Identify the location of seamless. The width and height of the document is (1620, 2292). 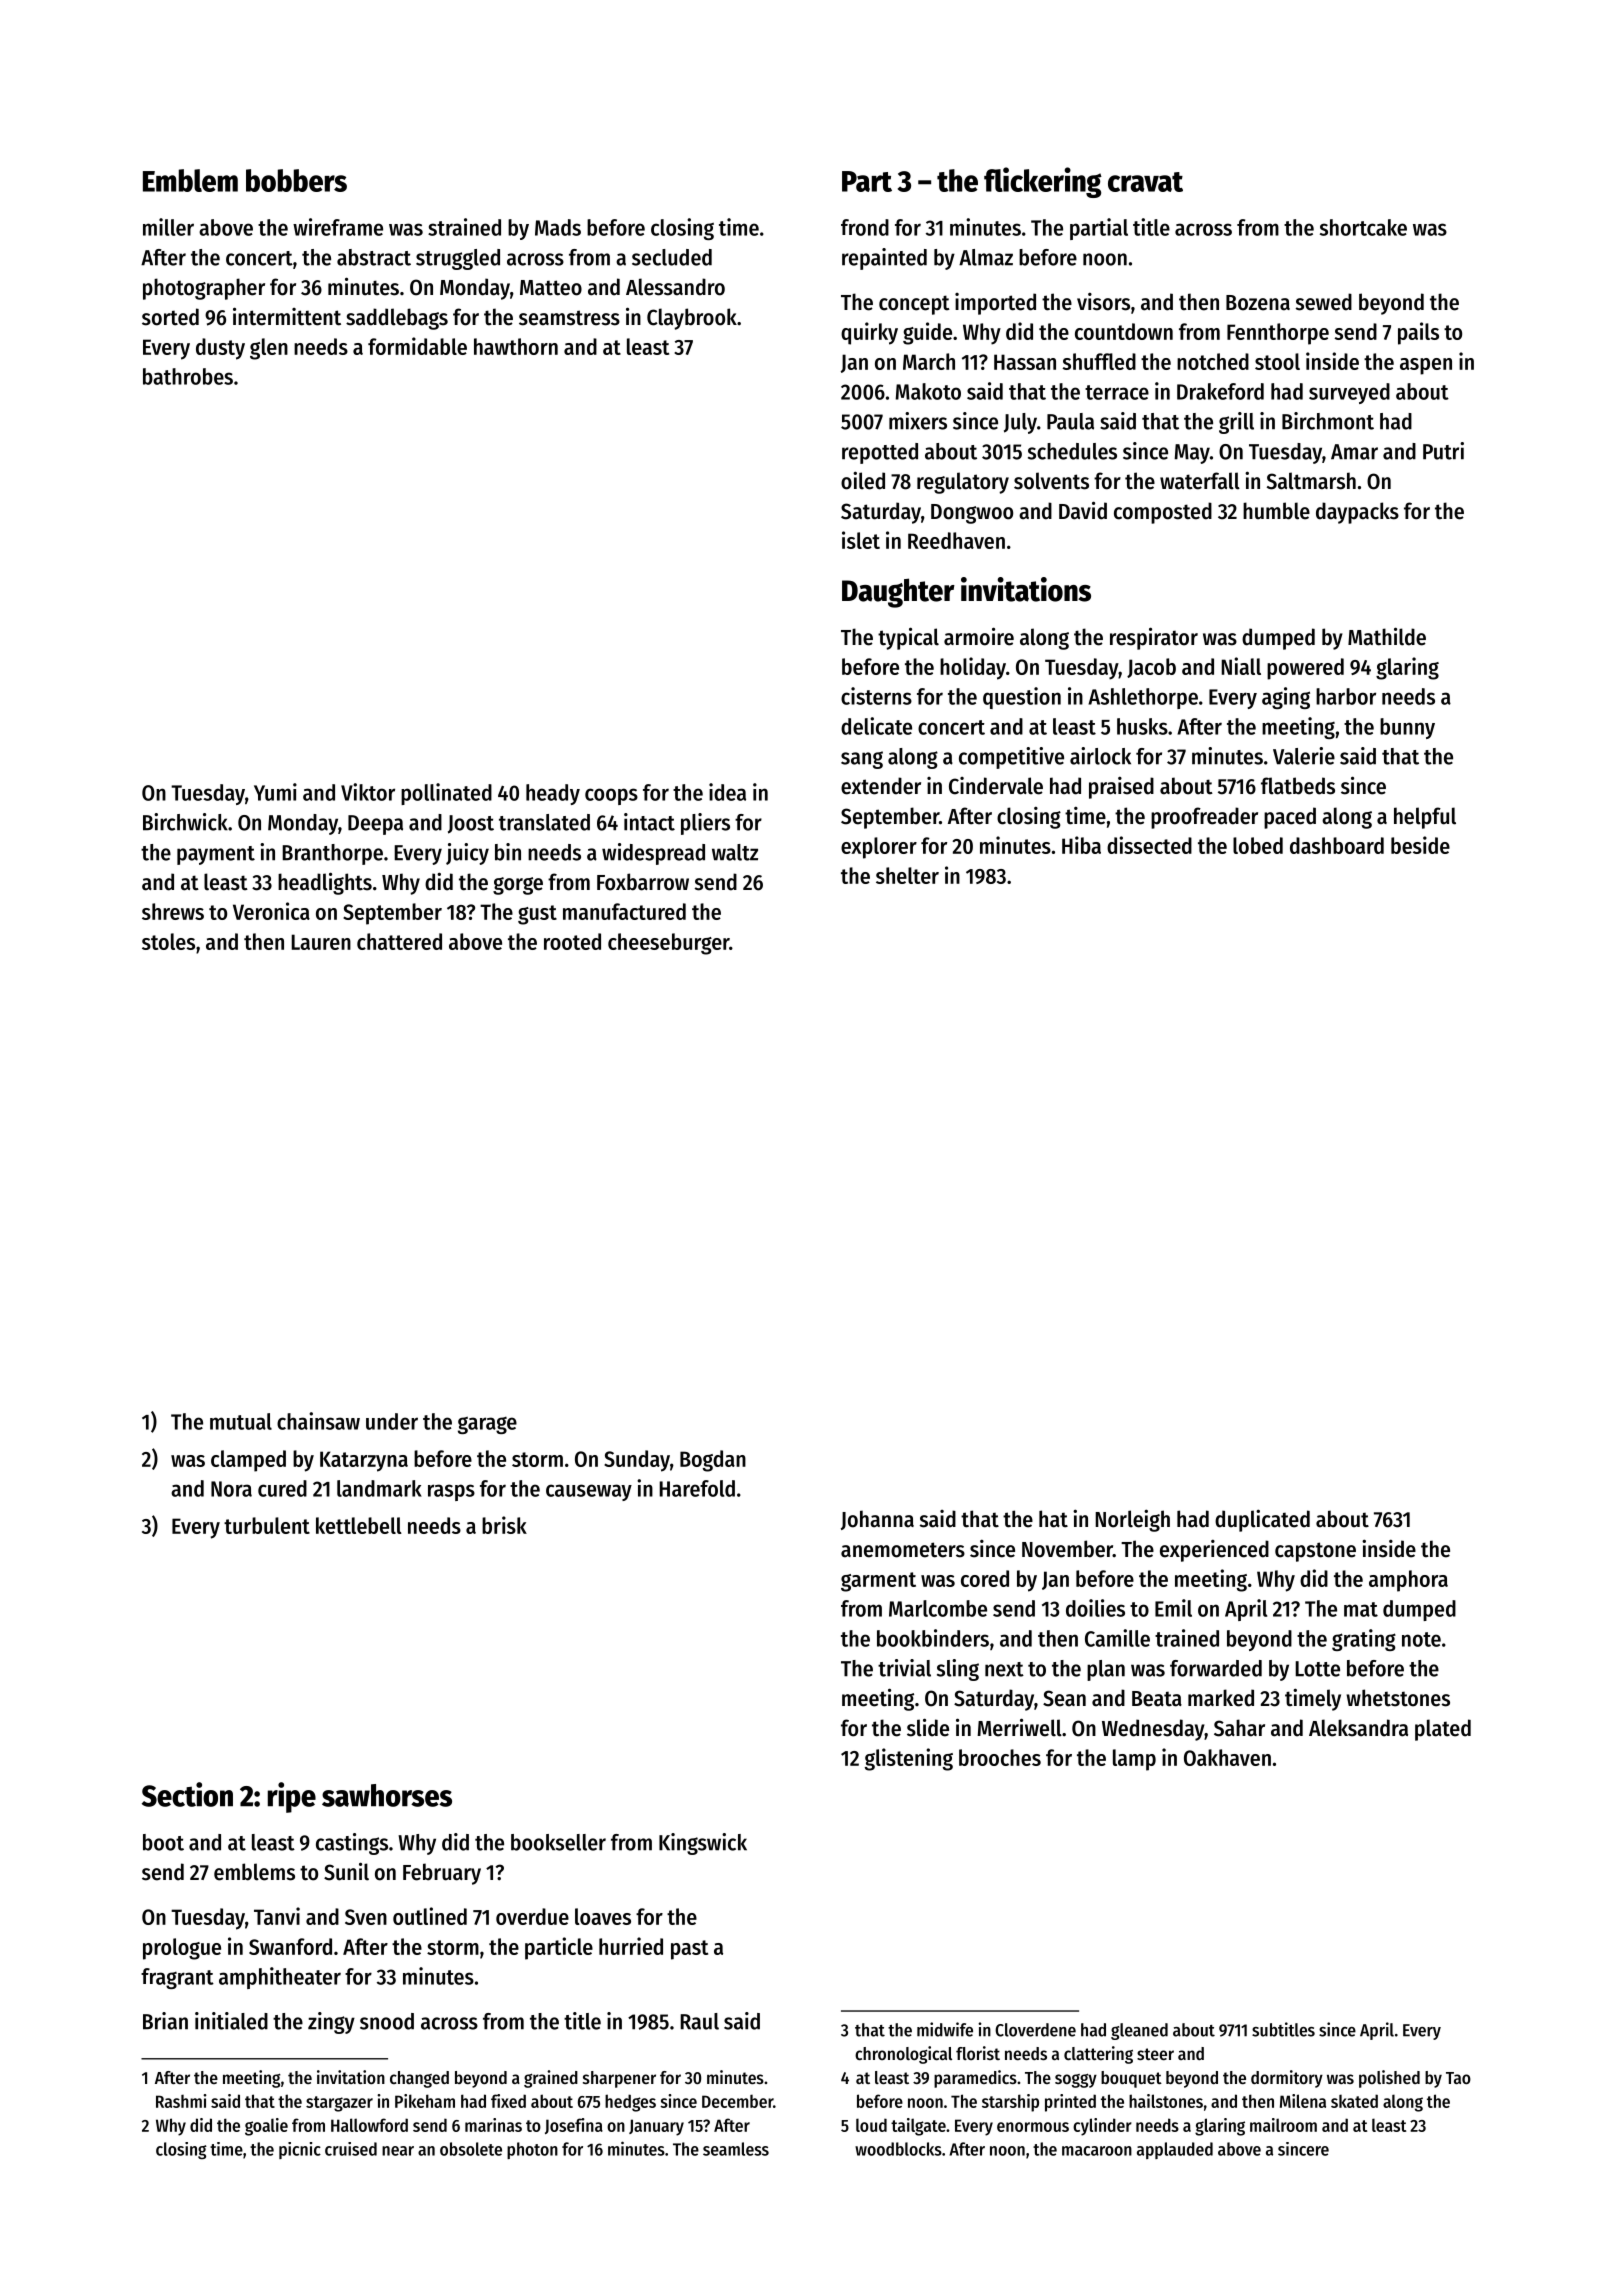
(736, 2149).
